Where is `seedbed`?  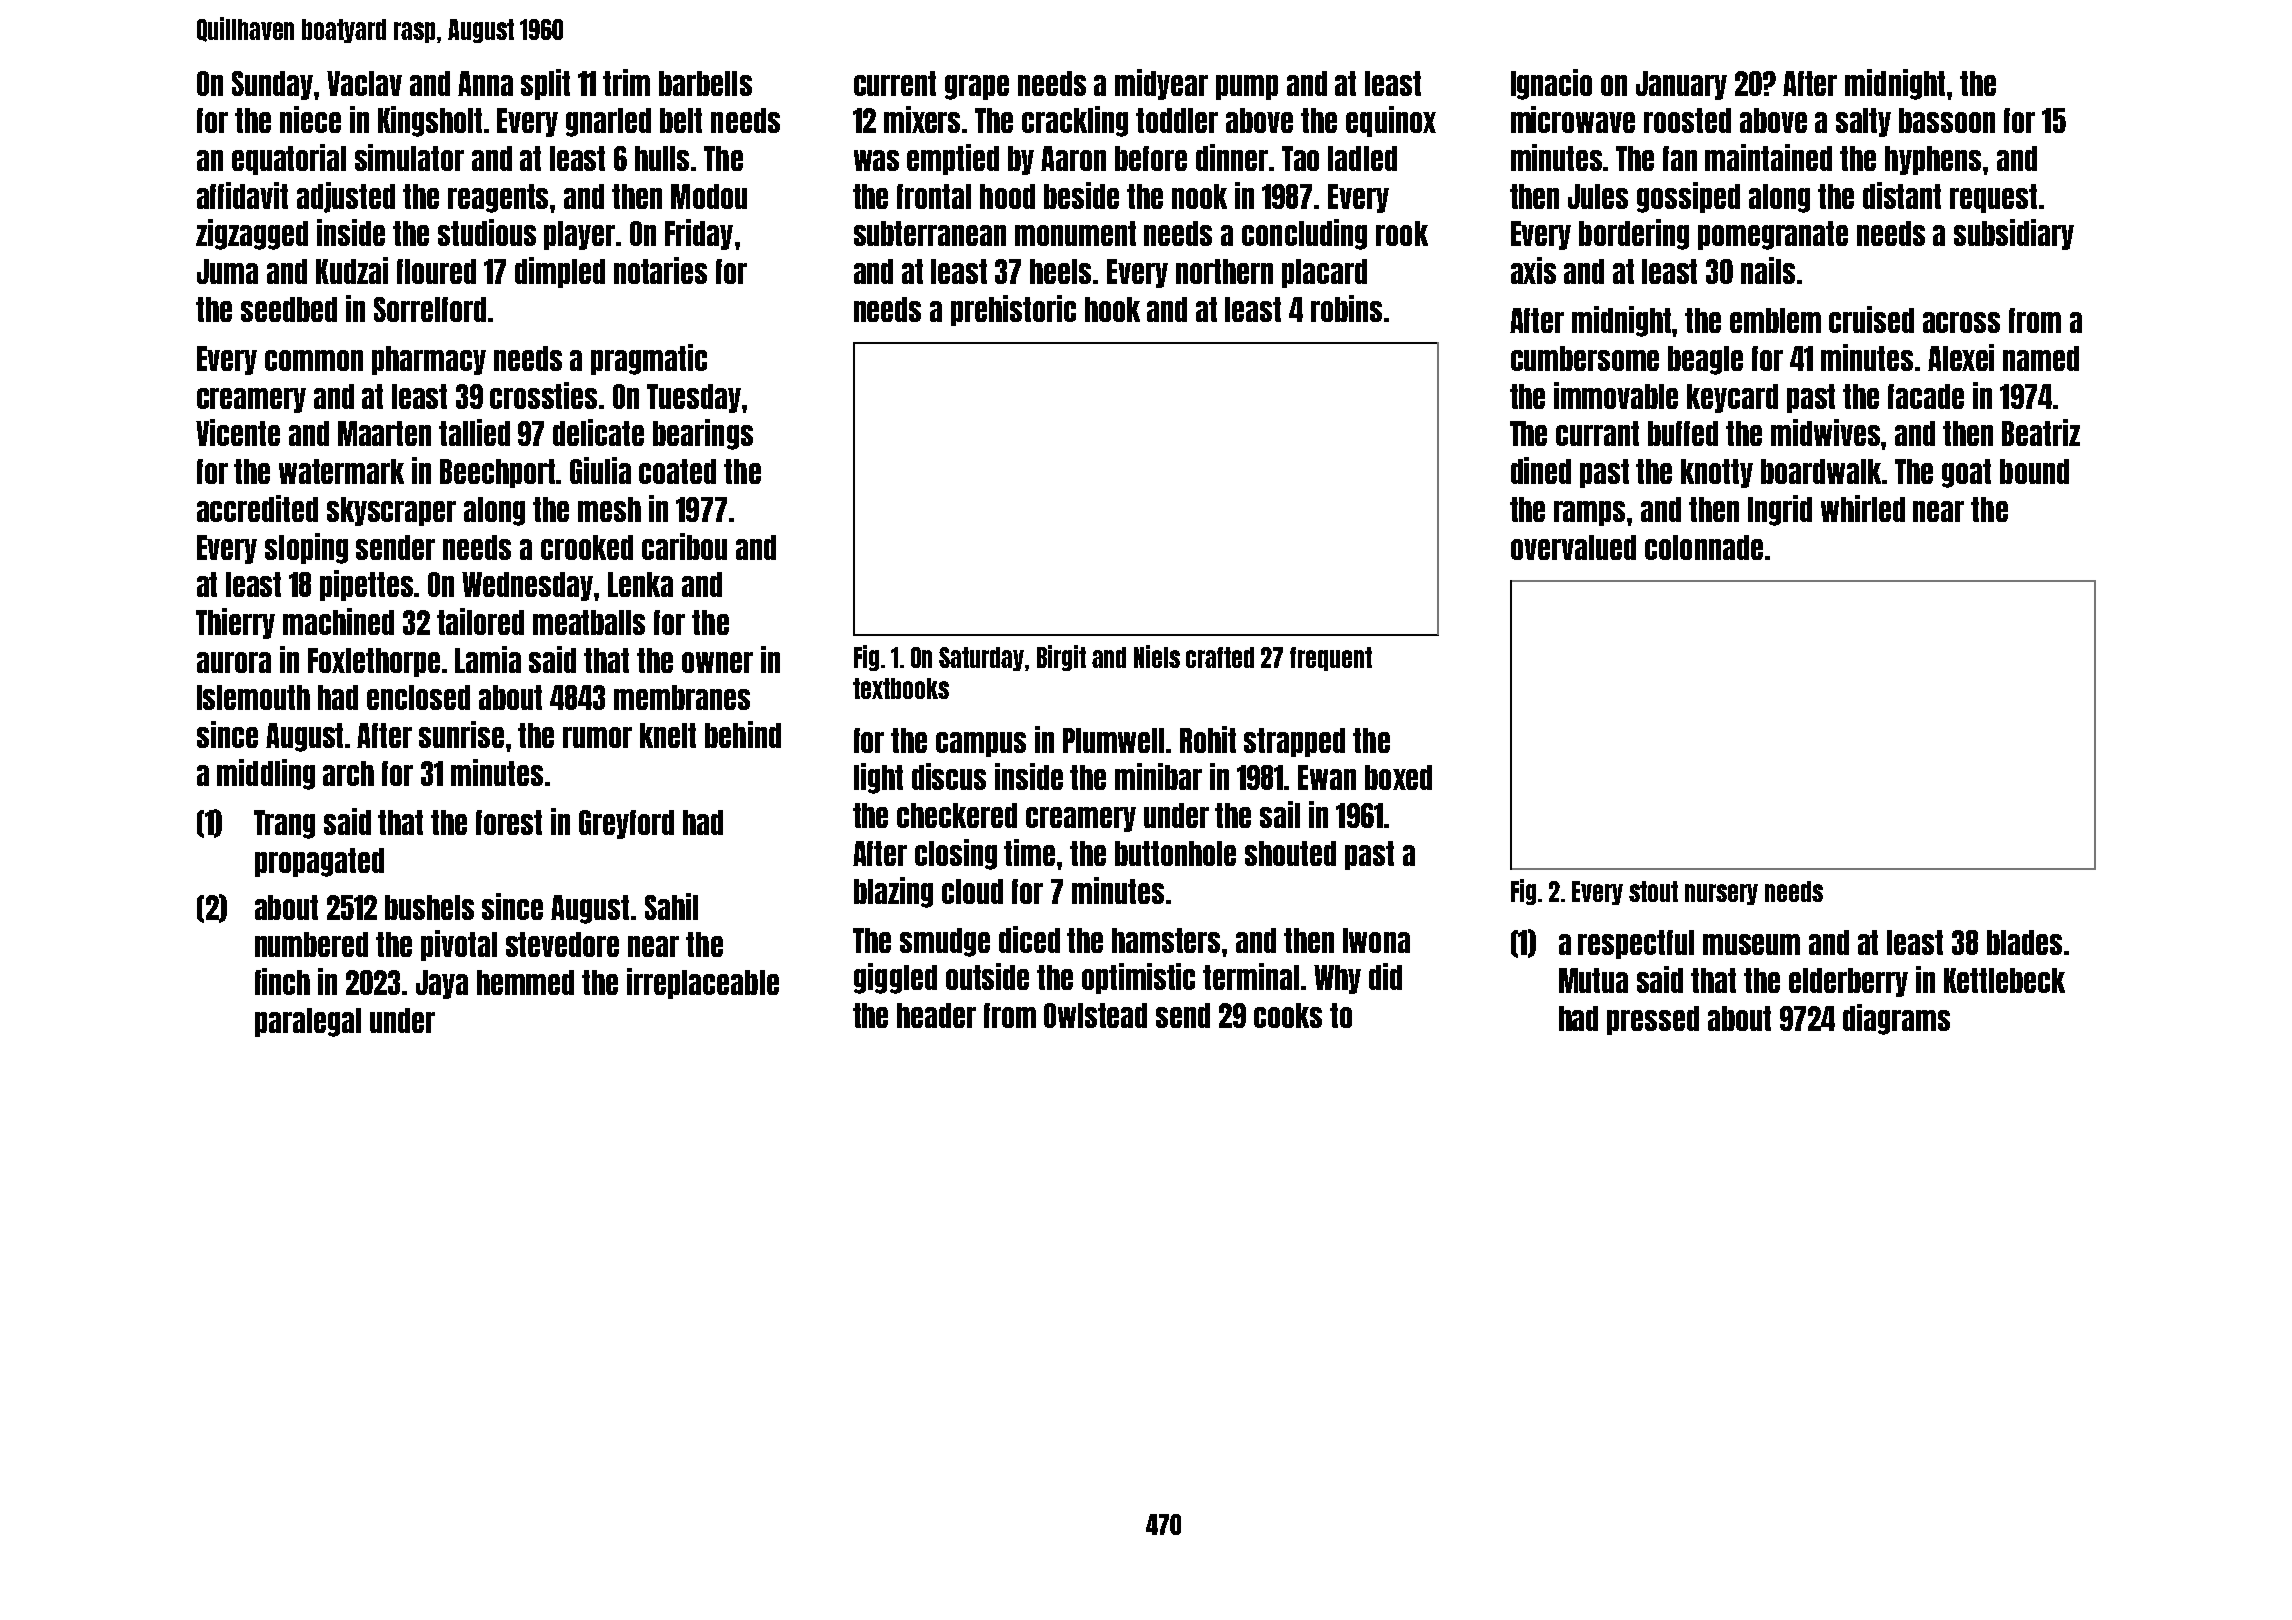 seedbed is located at coordinates (289, 309).
